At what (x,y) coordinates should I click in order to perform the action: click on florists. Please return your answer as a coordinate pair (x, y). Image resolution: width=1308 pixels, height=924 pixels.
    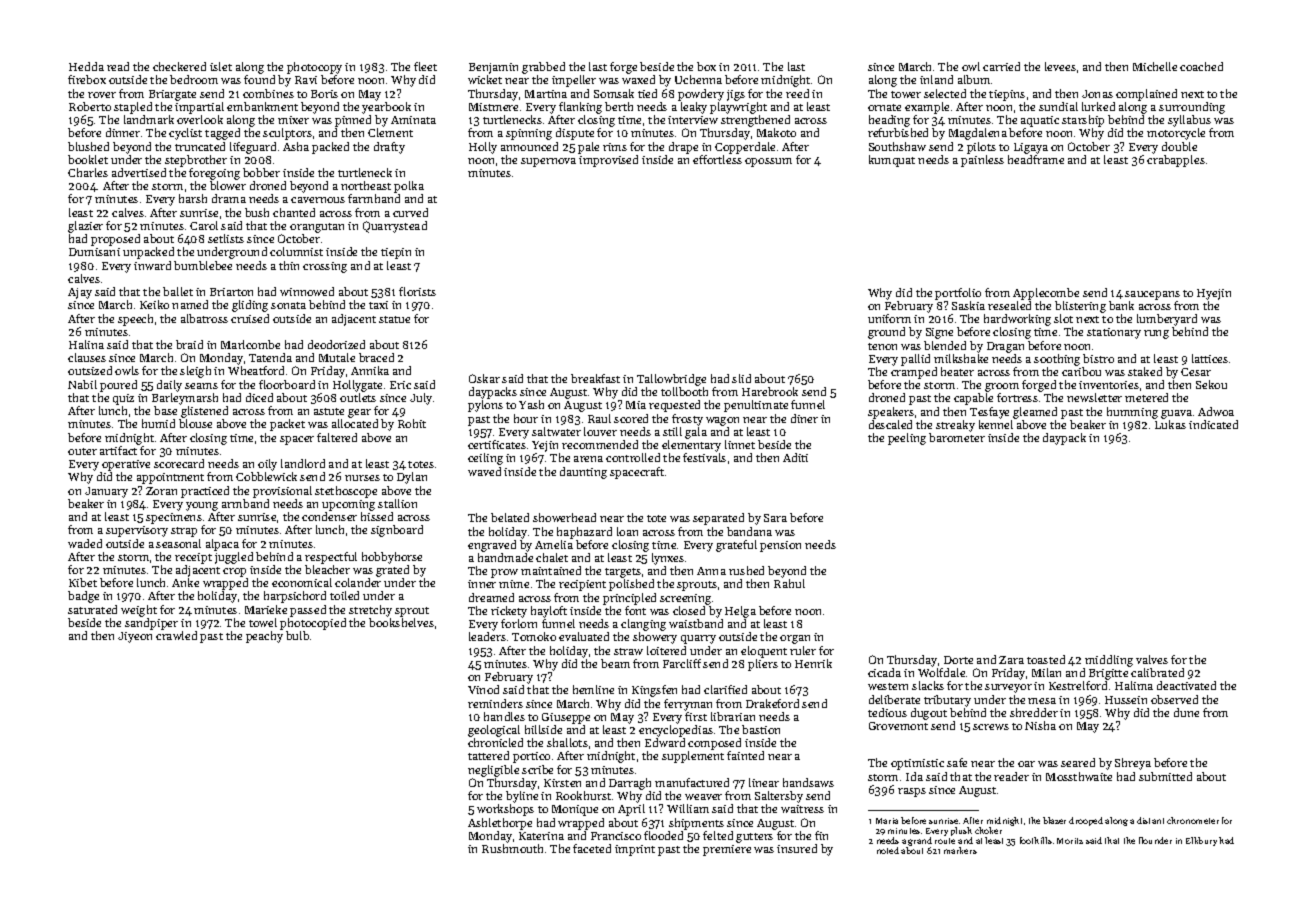
    Looking at the image, I should click on (417, 291).
